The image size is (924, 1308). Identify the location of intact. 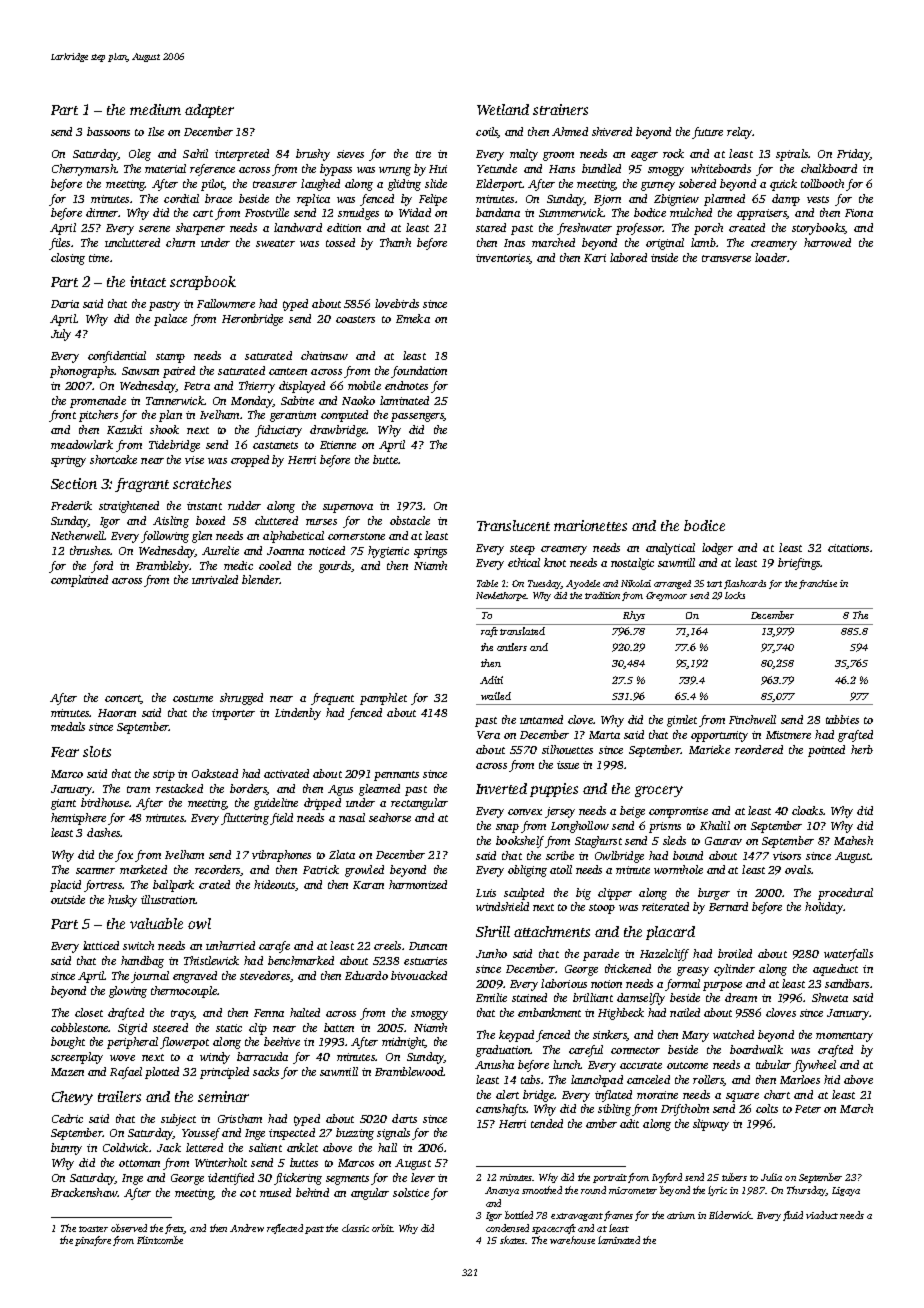
(148, 281).
